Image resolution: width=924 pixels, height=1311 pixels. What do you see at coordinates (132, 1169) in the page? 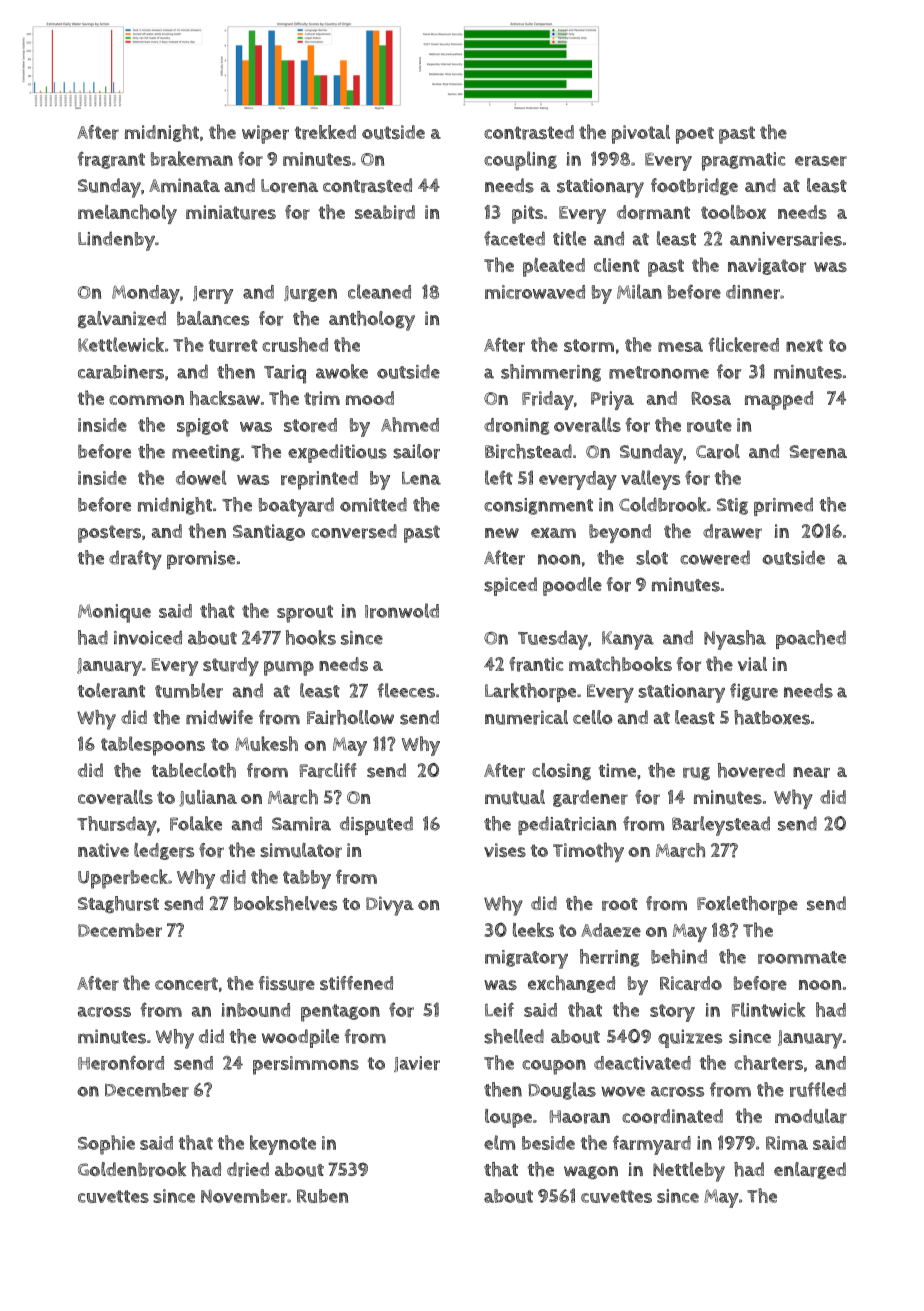
I see `Goldenbrook` at bounding box center [132, 1169].
